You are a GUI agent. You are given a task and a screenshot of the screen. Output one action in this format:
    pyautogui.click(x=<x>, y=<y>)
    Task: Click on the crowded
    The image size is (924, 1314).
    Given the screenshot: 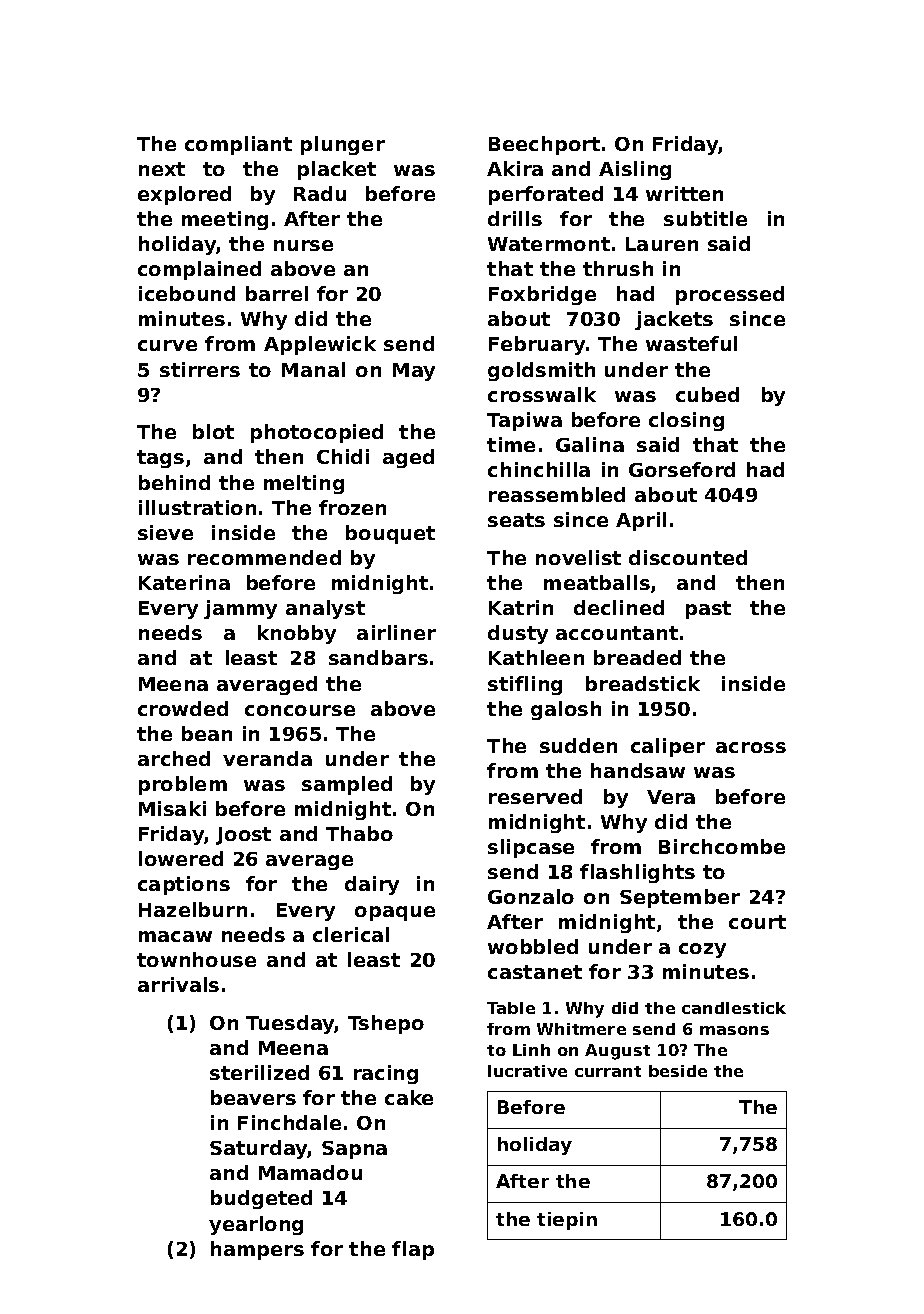 What is the action you would take?
    pyautogui.click(x=183, y=708)
